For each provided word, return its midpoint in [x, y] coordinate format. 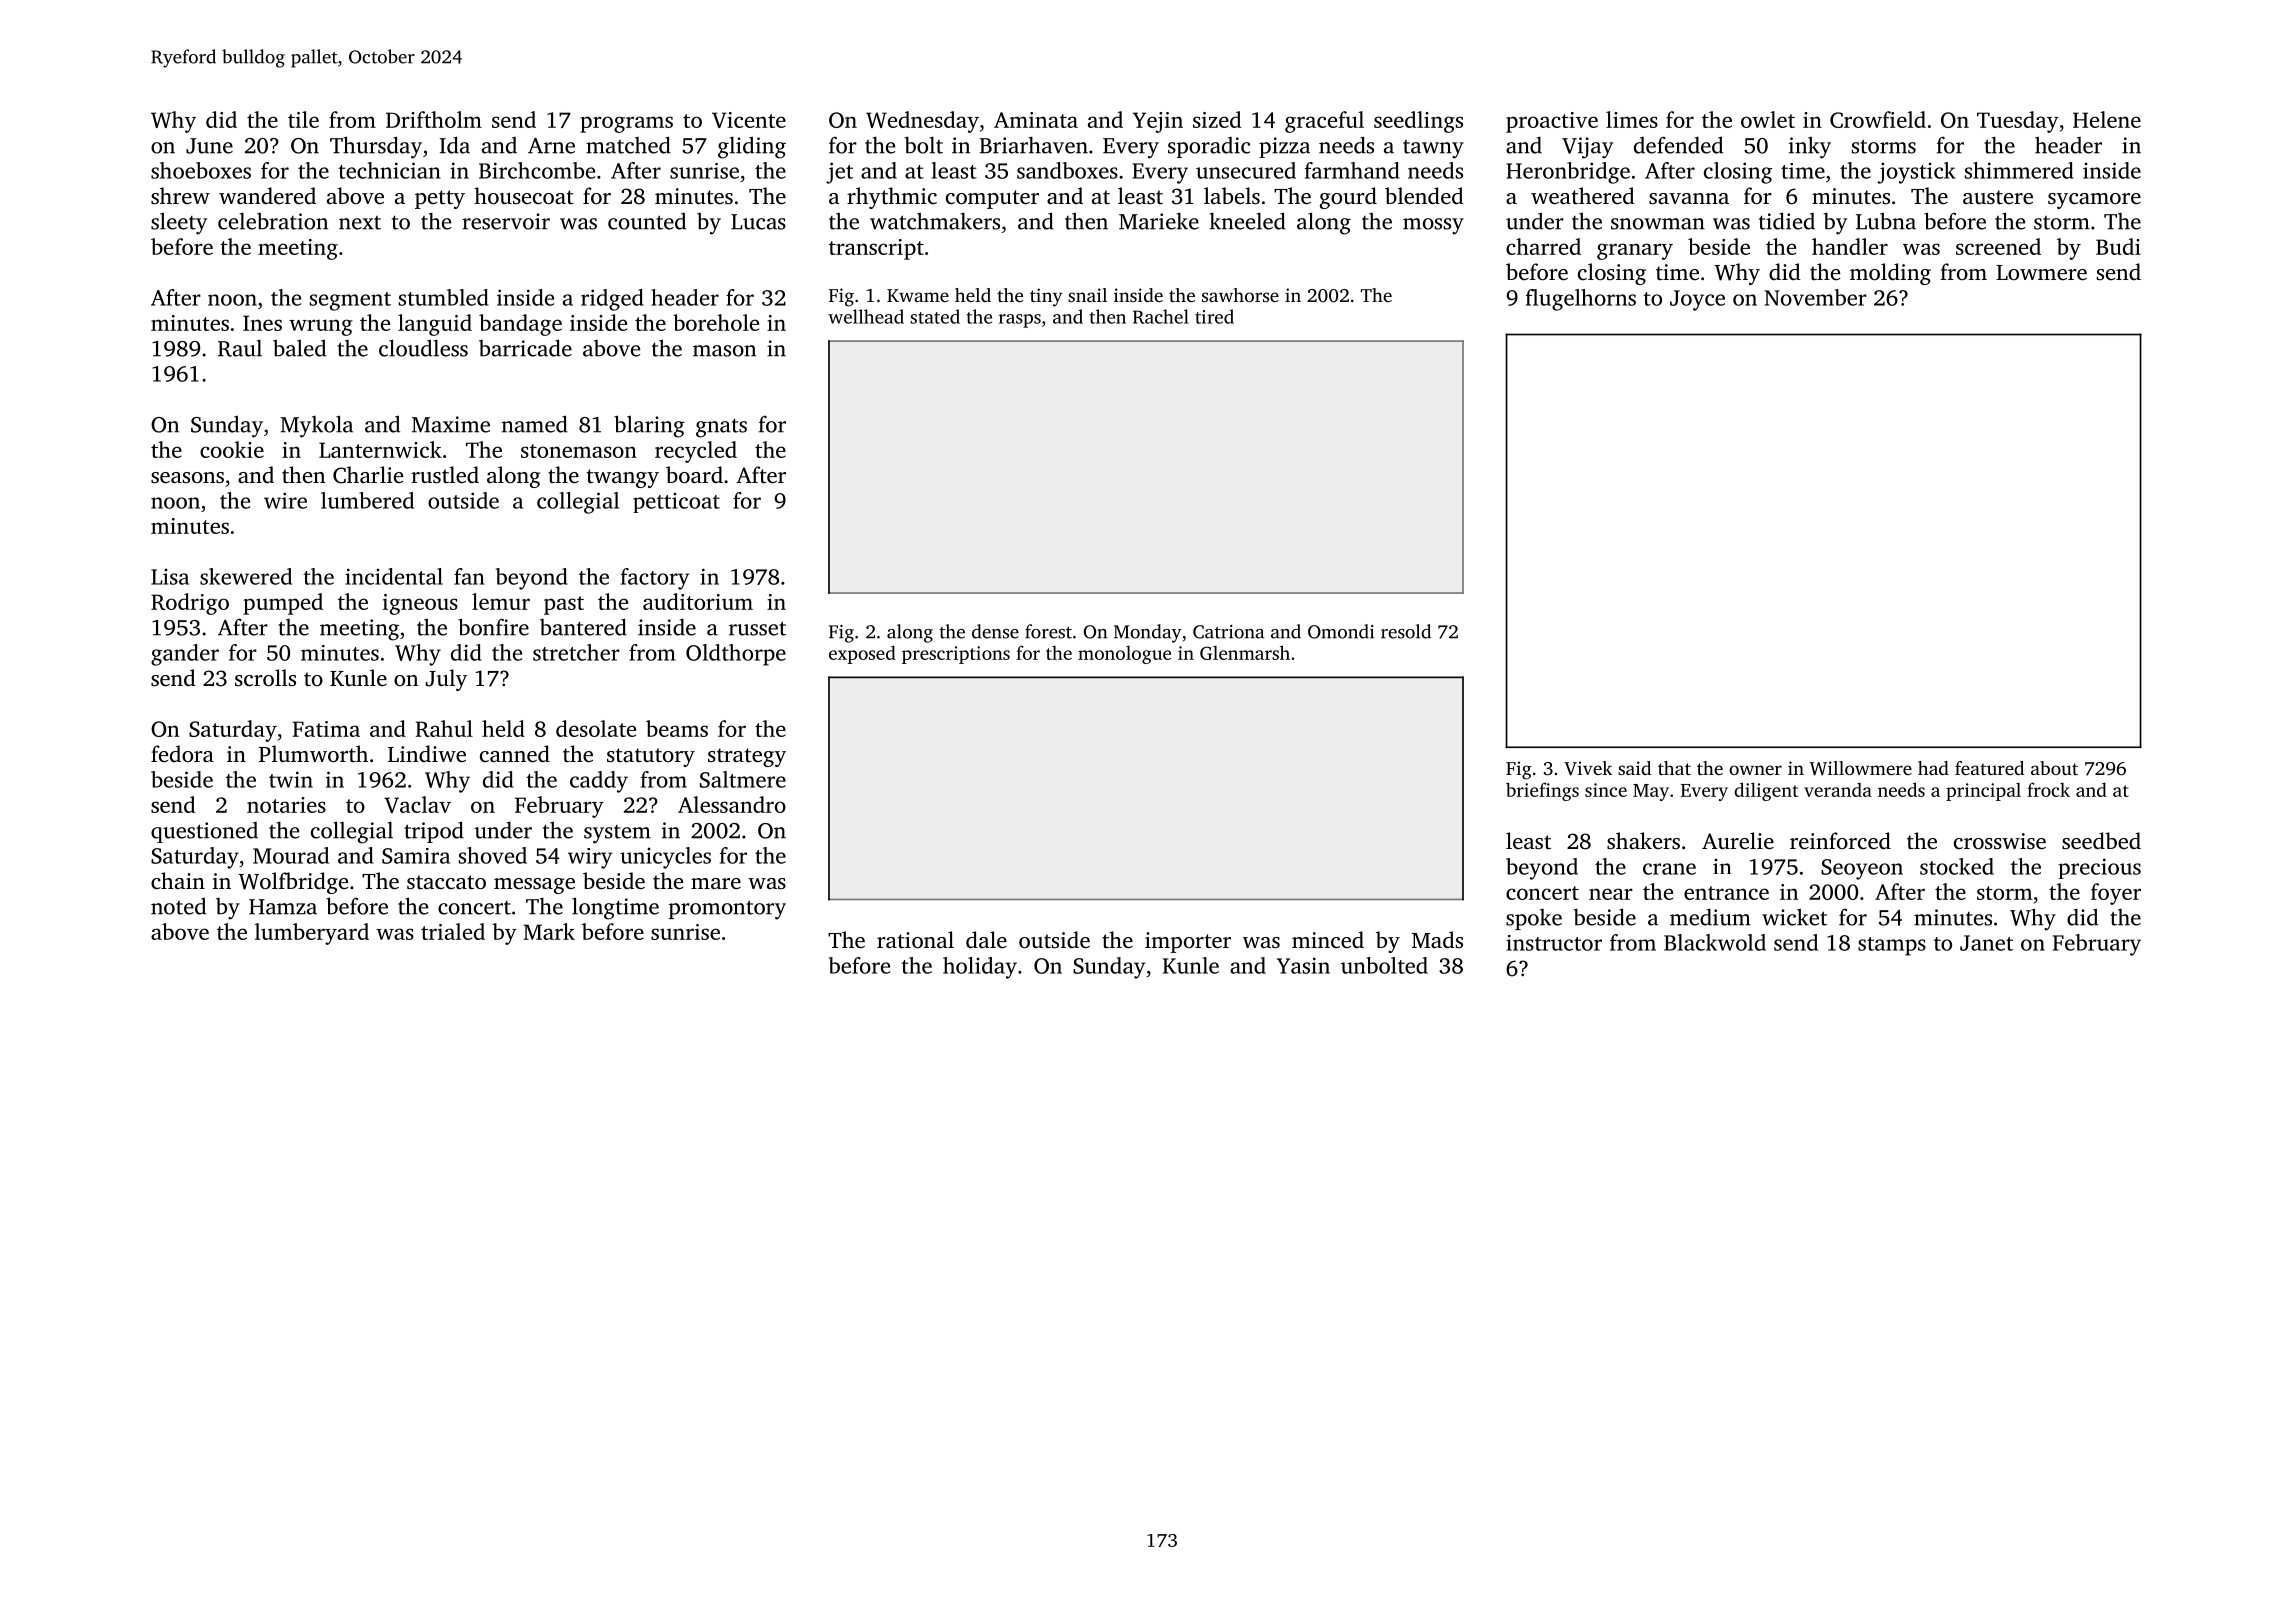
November [1816, 297]
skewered [246, 576]
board [694, 474]
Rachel [1161, 316]
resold [1406, 631]
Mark [549, 931]
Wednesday [922, 122]
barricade [525, 348]
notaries [286, 805]
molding [1890, 274]
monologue [1124, 655]
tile [303, 119]
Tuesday [2018, 122]
